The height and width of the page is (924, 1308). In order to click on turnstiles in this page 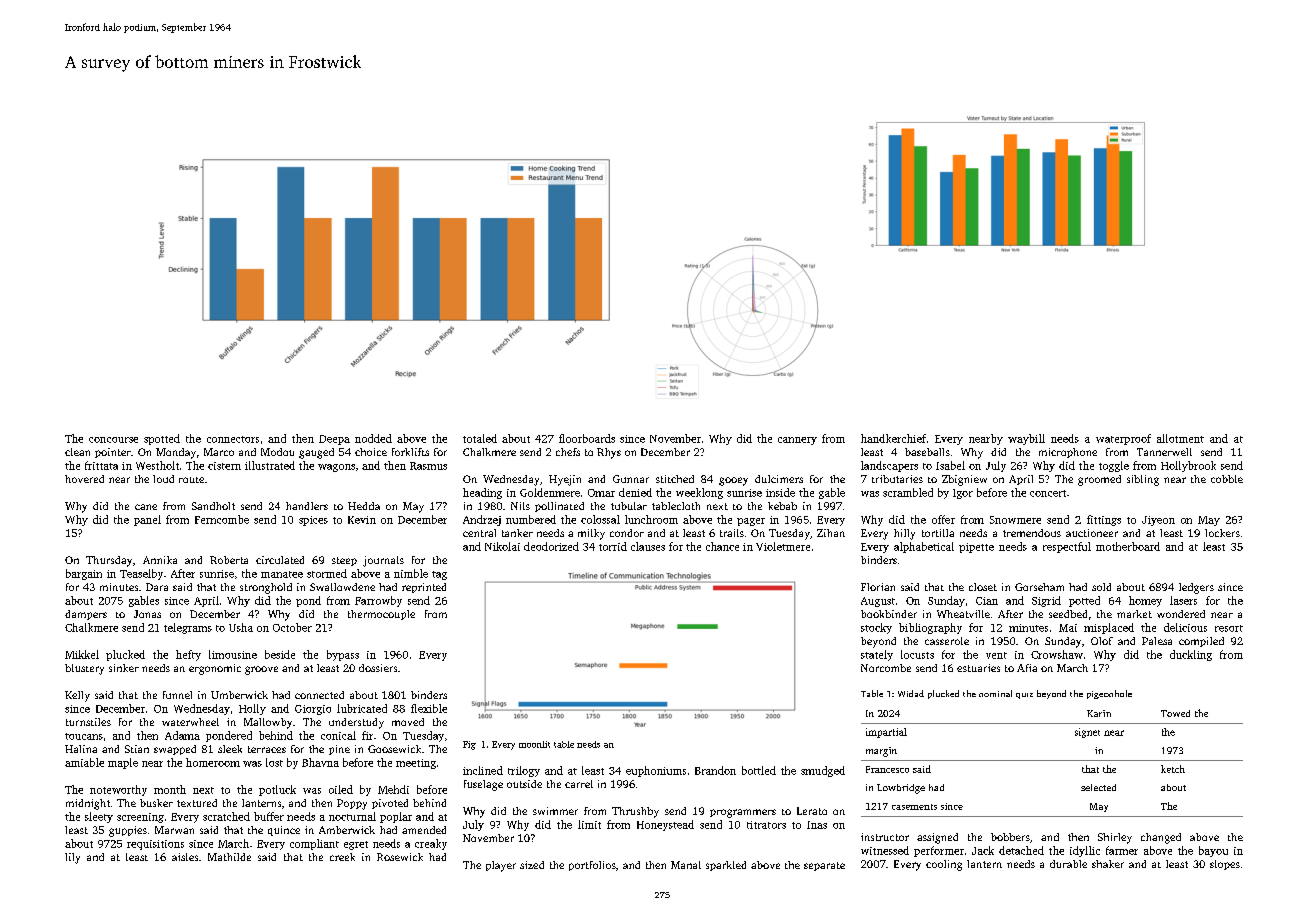, I will do `click(88, 722)`.
